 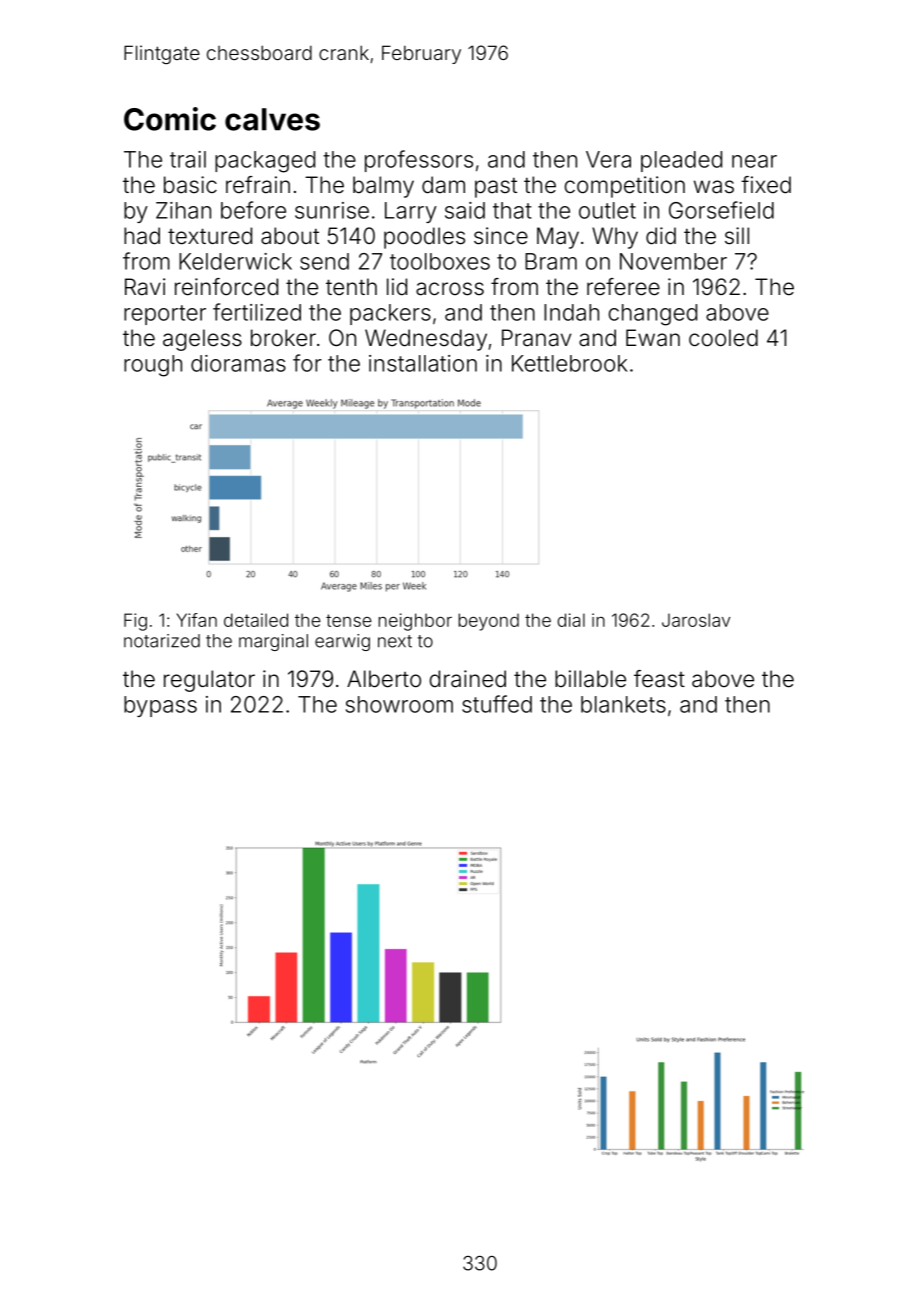 What do you see at coordinates (209, 681) in the screenshot?
I see `regulator` at bounding box center [209, 681].
